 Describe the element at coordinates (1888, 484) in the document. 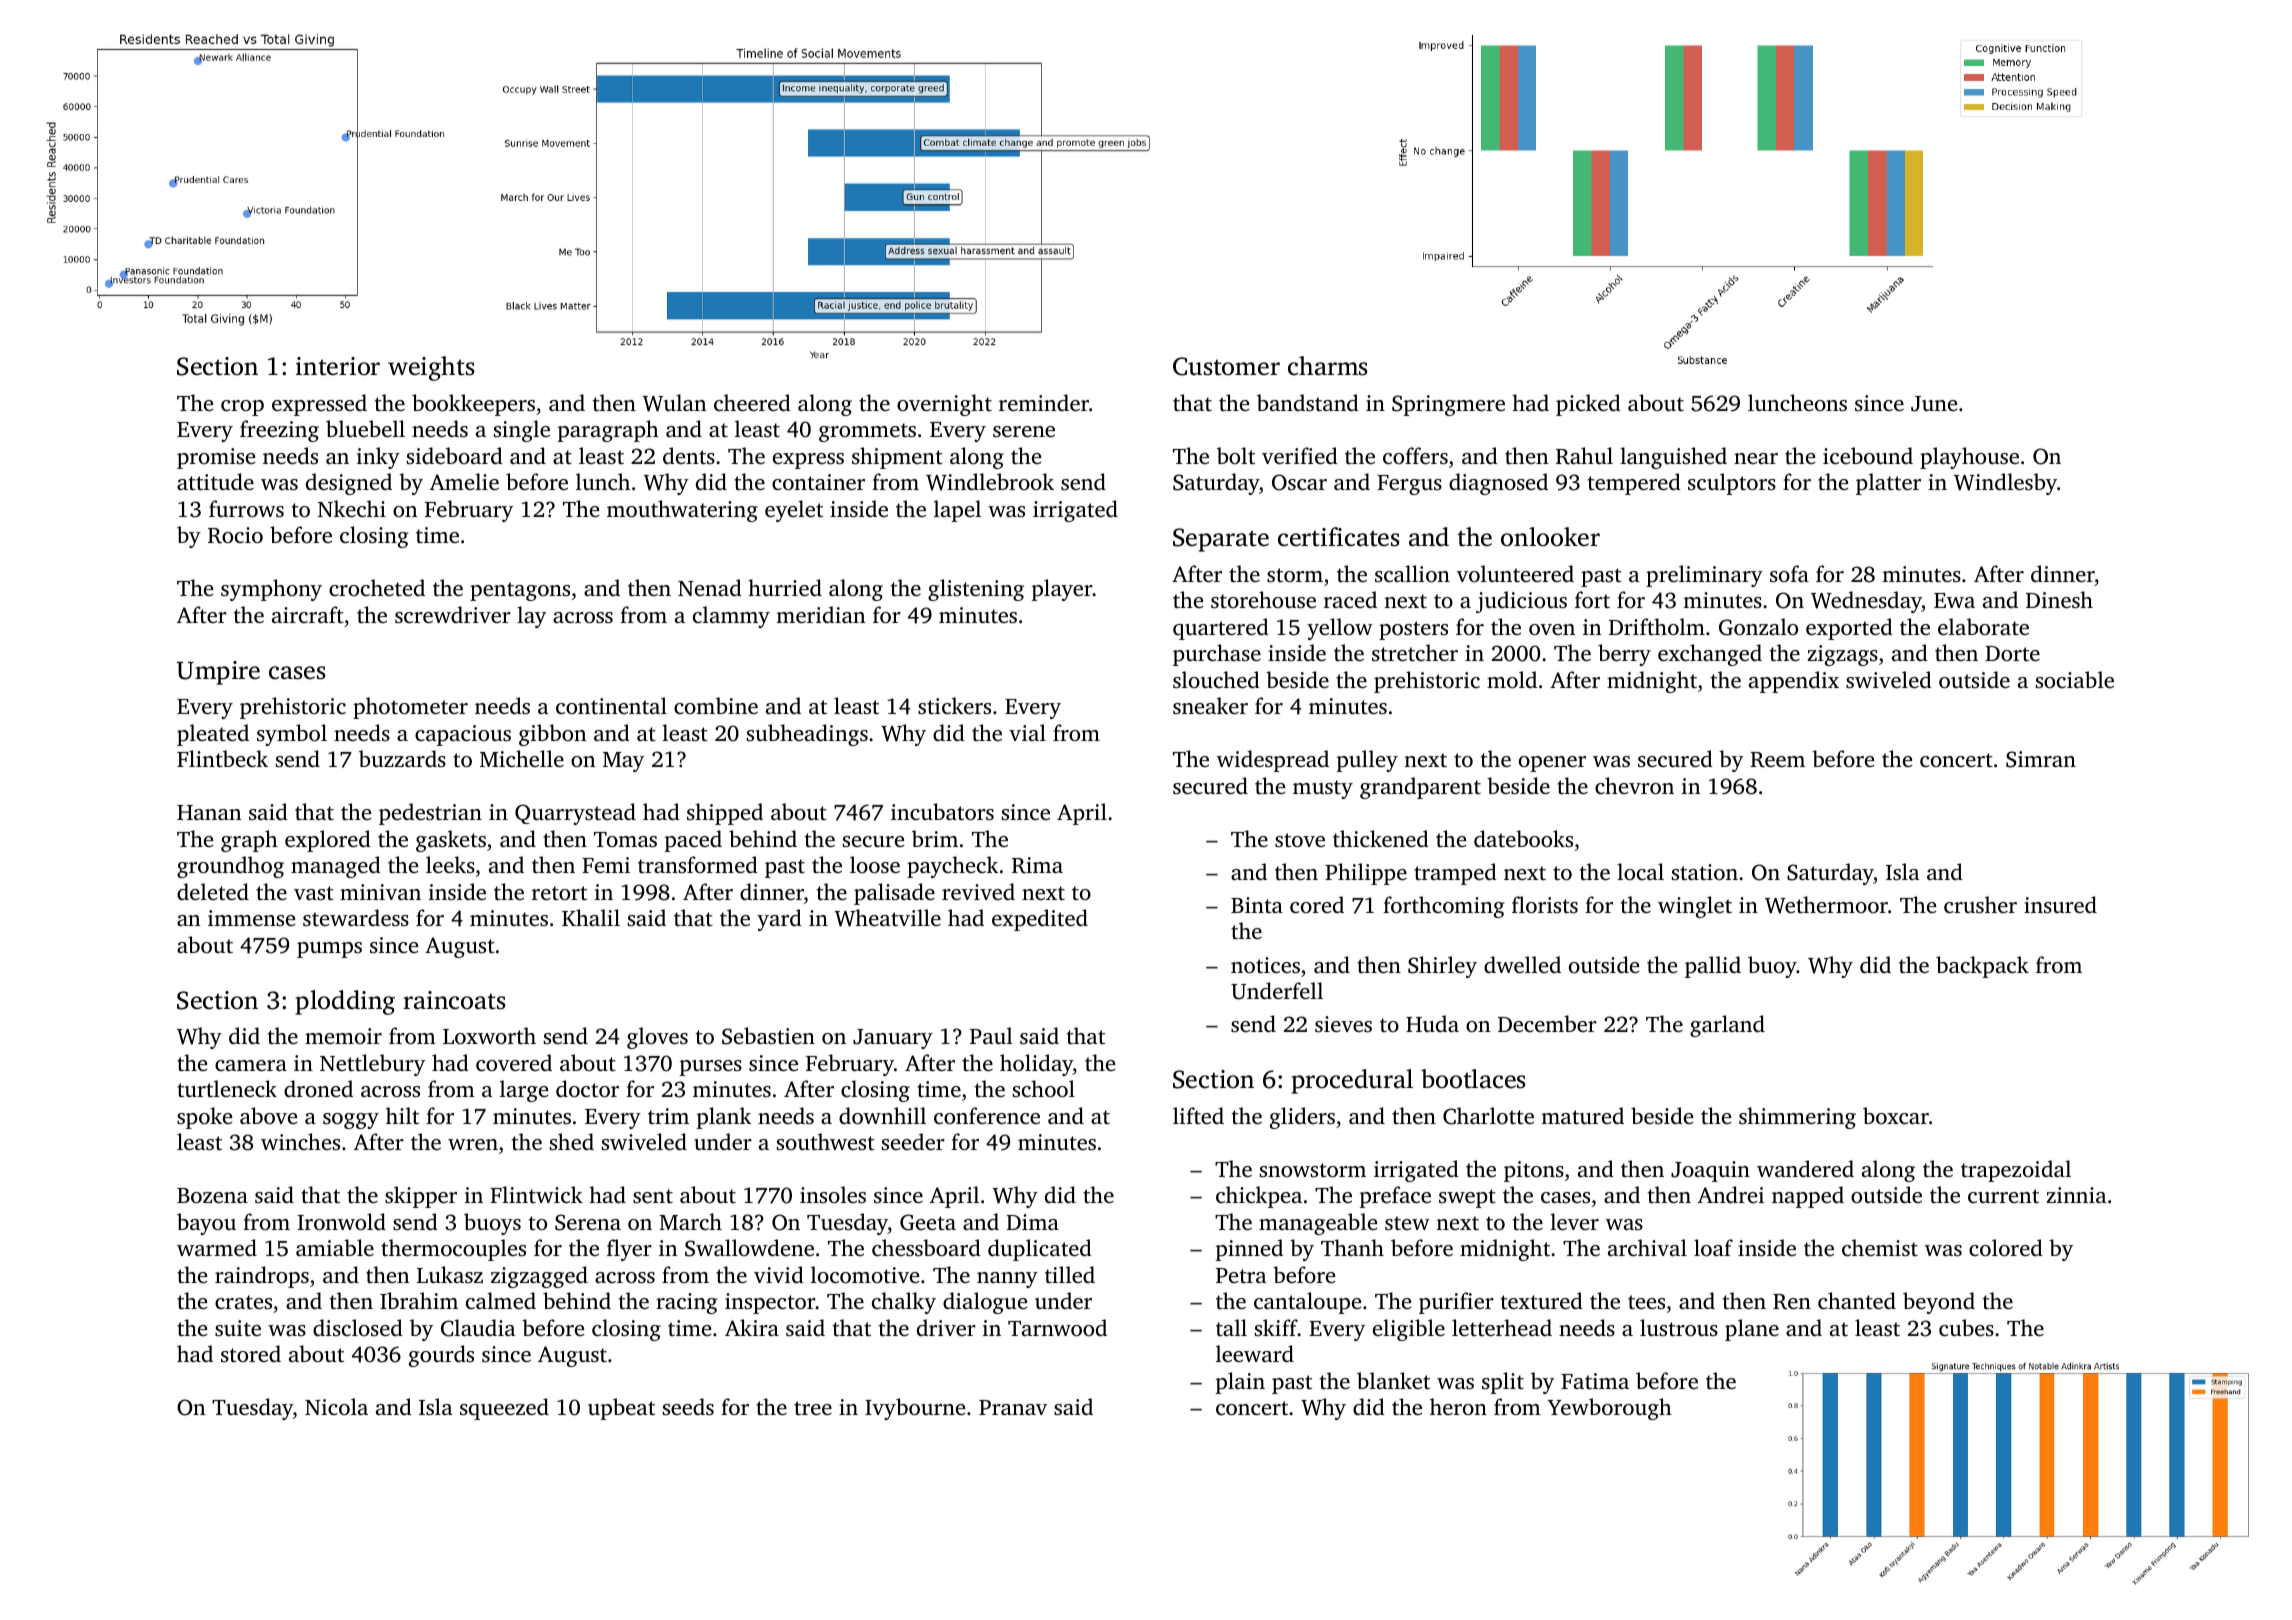

I see `platter` at that location.
